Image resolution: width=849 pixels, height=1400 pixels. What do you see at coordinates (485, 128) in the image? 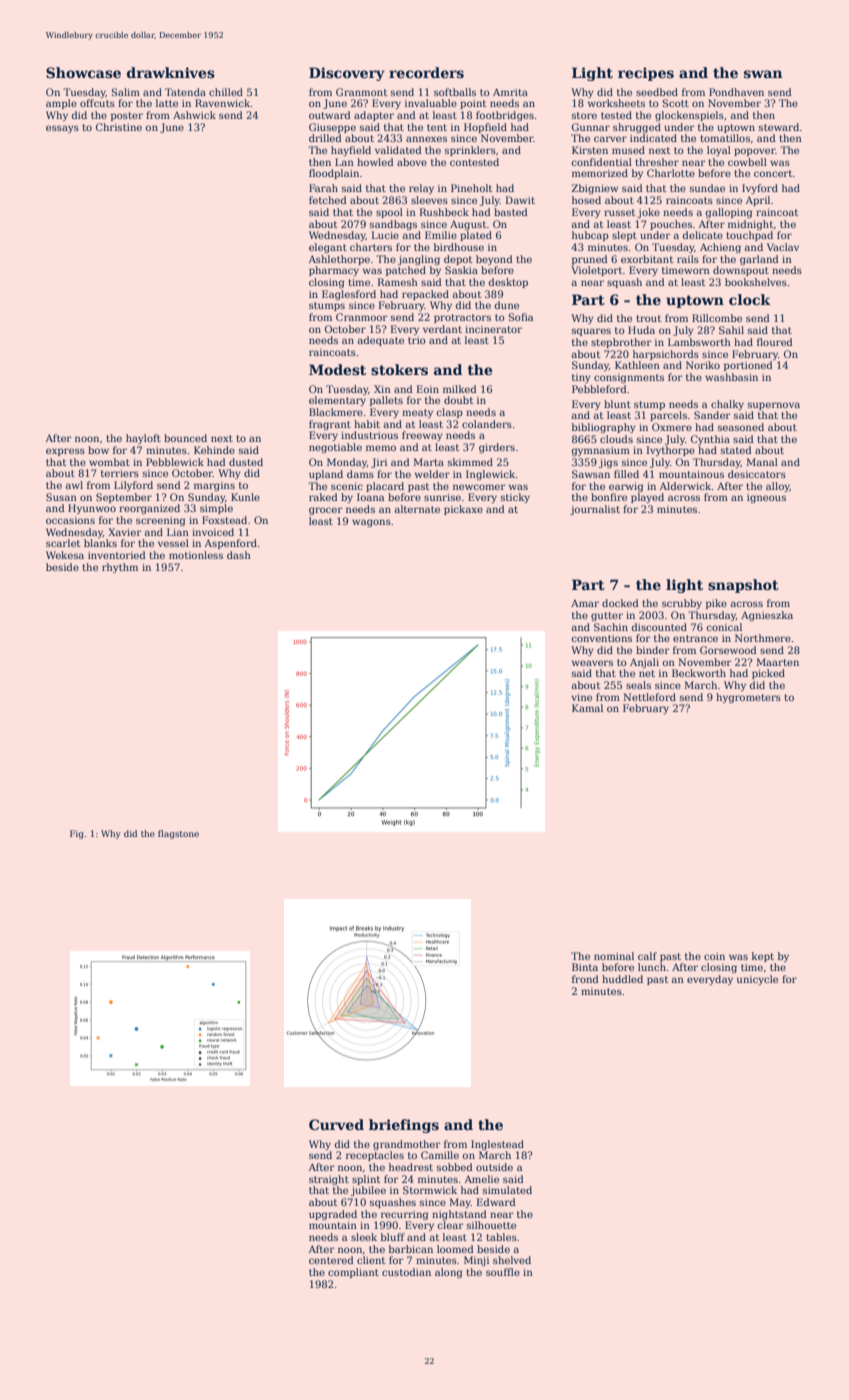
I see `Hopfield` at bounding box center [485, 128].
